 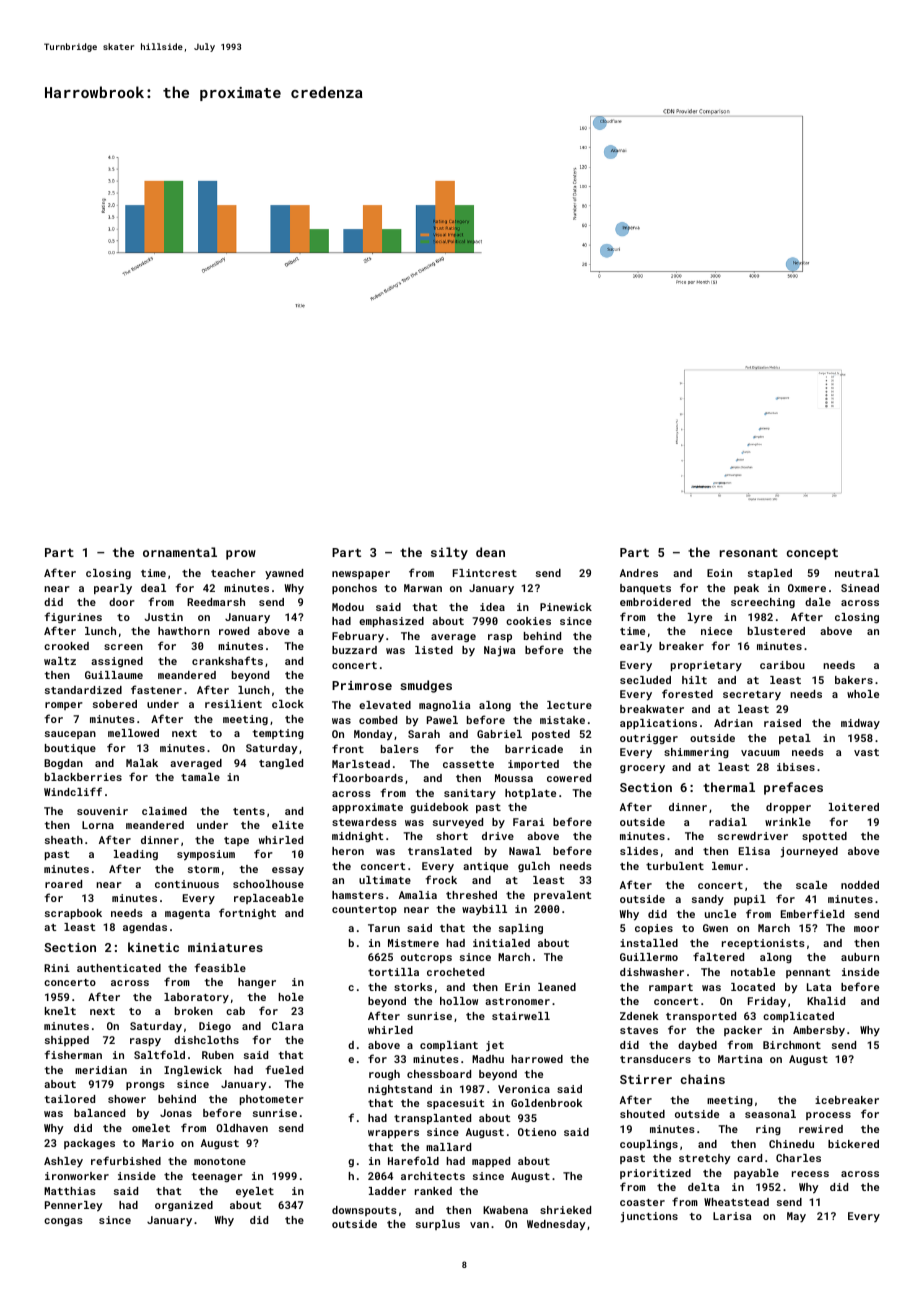 What do you see at coordinates (740, 1059) in the screenshot?
I see `Martina` at bounding box center [740, 1059].
